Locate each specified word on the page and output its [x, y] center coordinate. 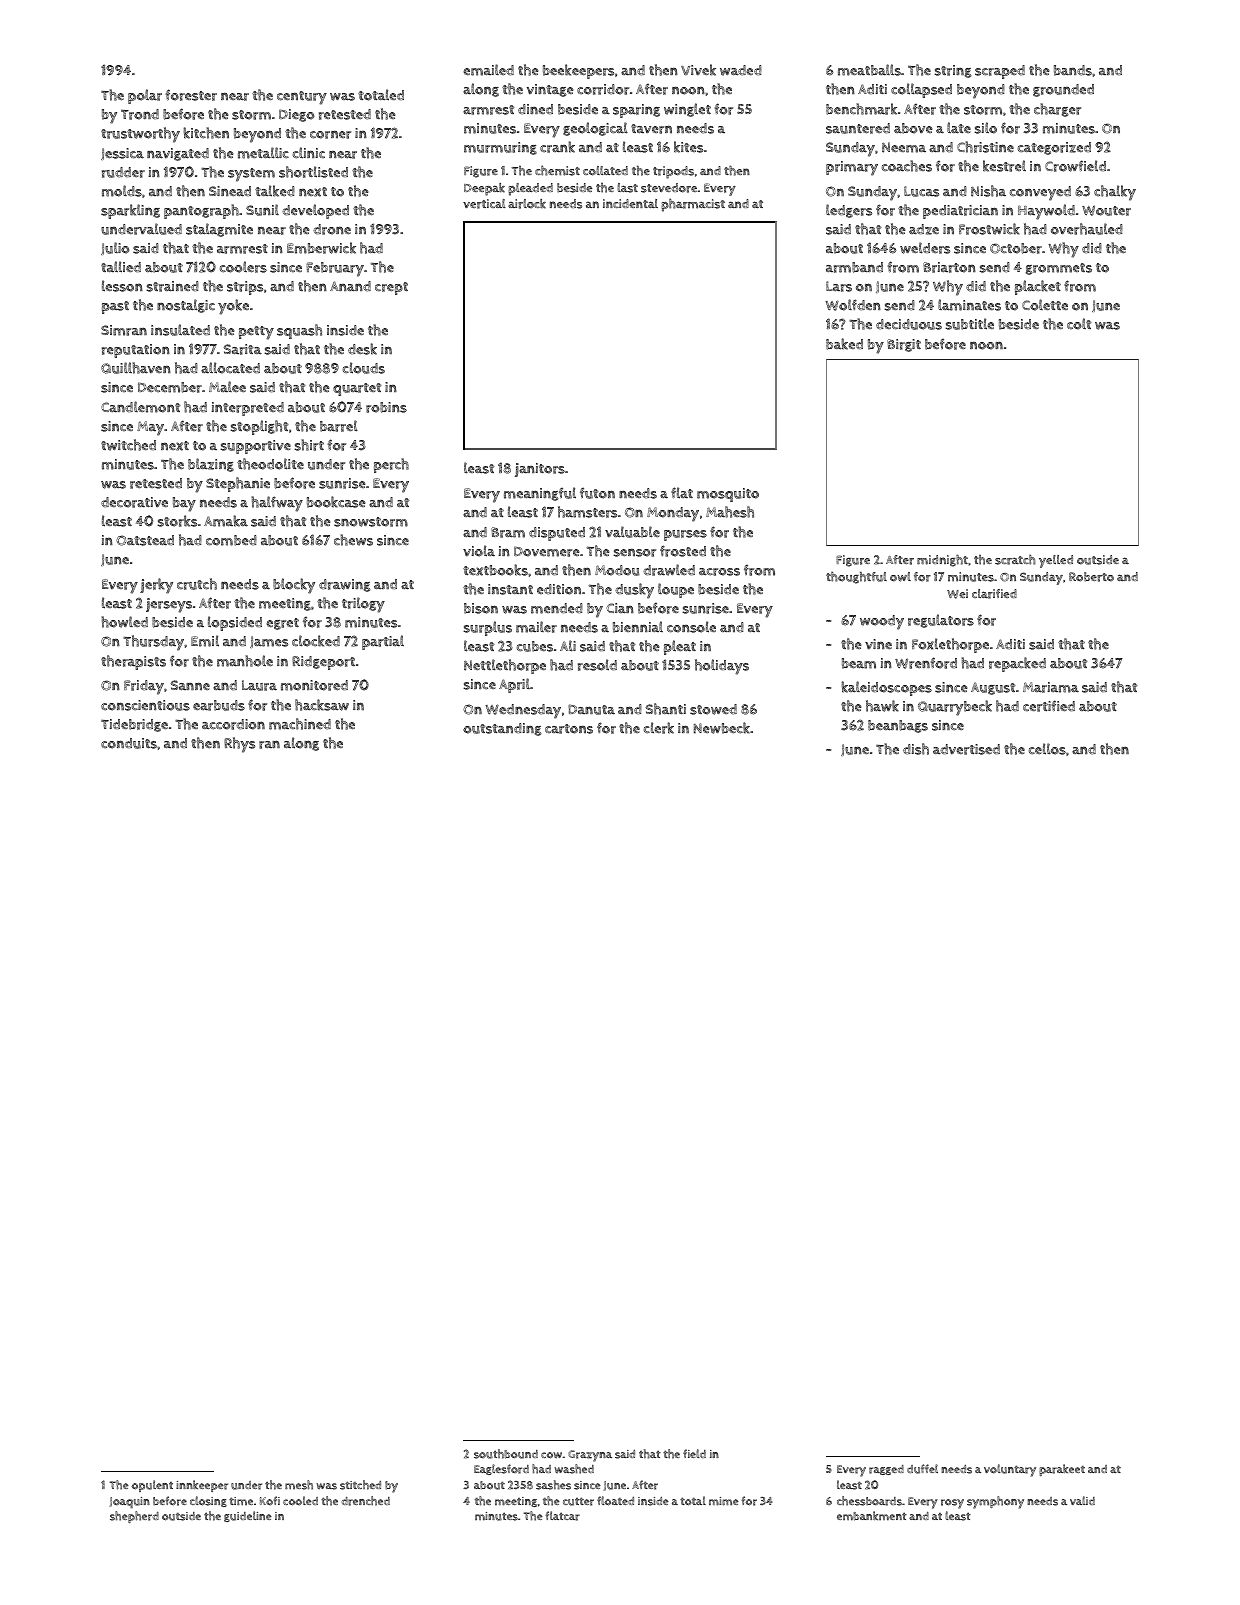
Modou [617, 570]
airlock [527, 204]
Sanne [190, 685]
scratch [1015, 559]
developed [315, 211]
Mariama [1051, 687]
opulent [152, 1486]
